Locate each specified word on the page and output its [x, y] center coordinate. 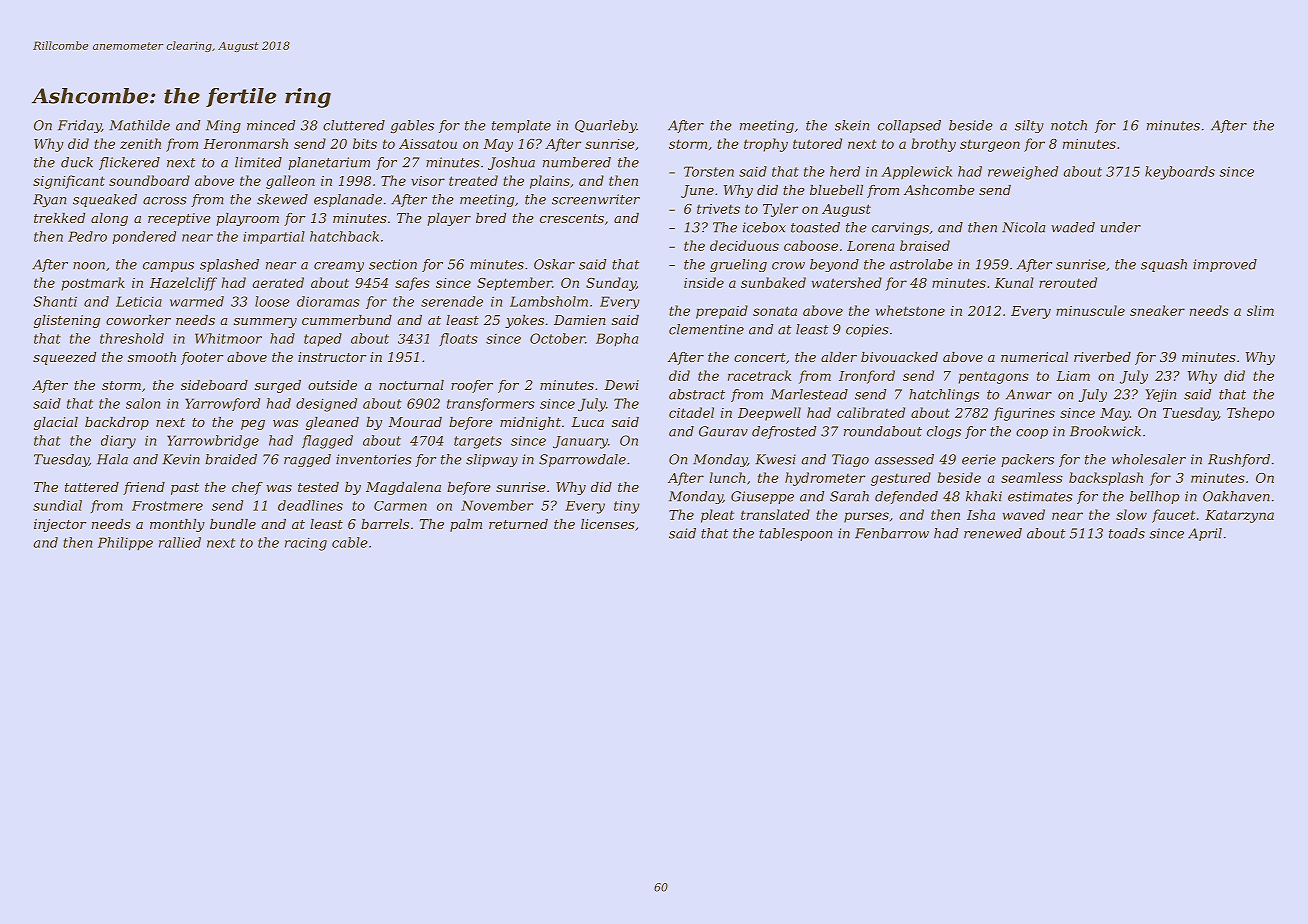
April [1205, 534]
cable [350, 542]
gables [412, 126]
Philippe [125, 544]
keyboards [1180, 173]
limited [258, 162]
